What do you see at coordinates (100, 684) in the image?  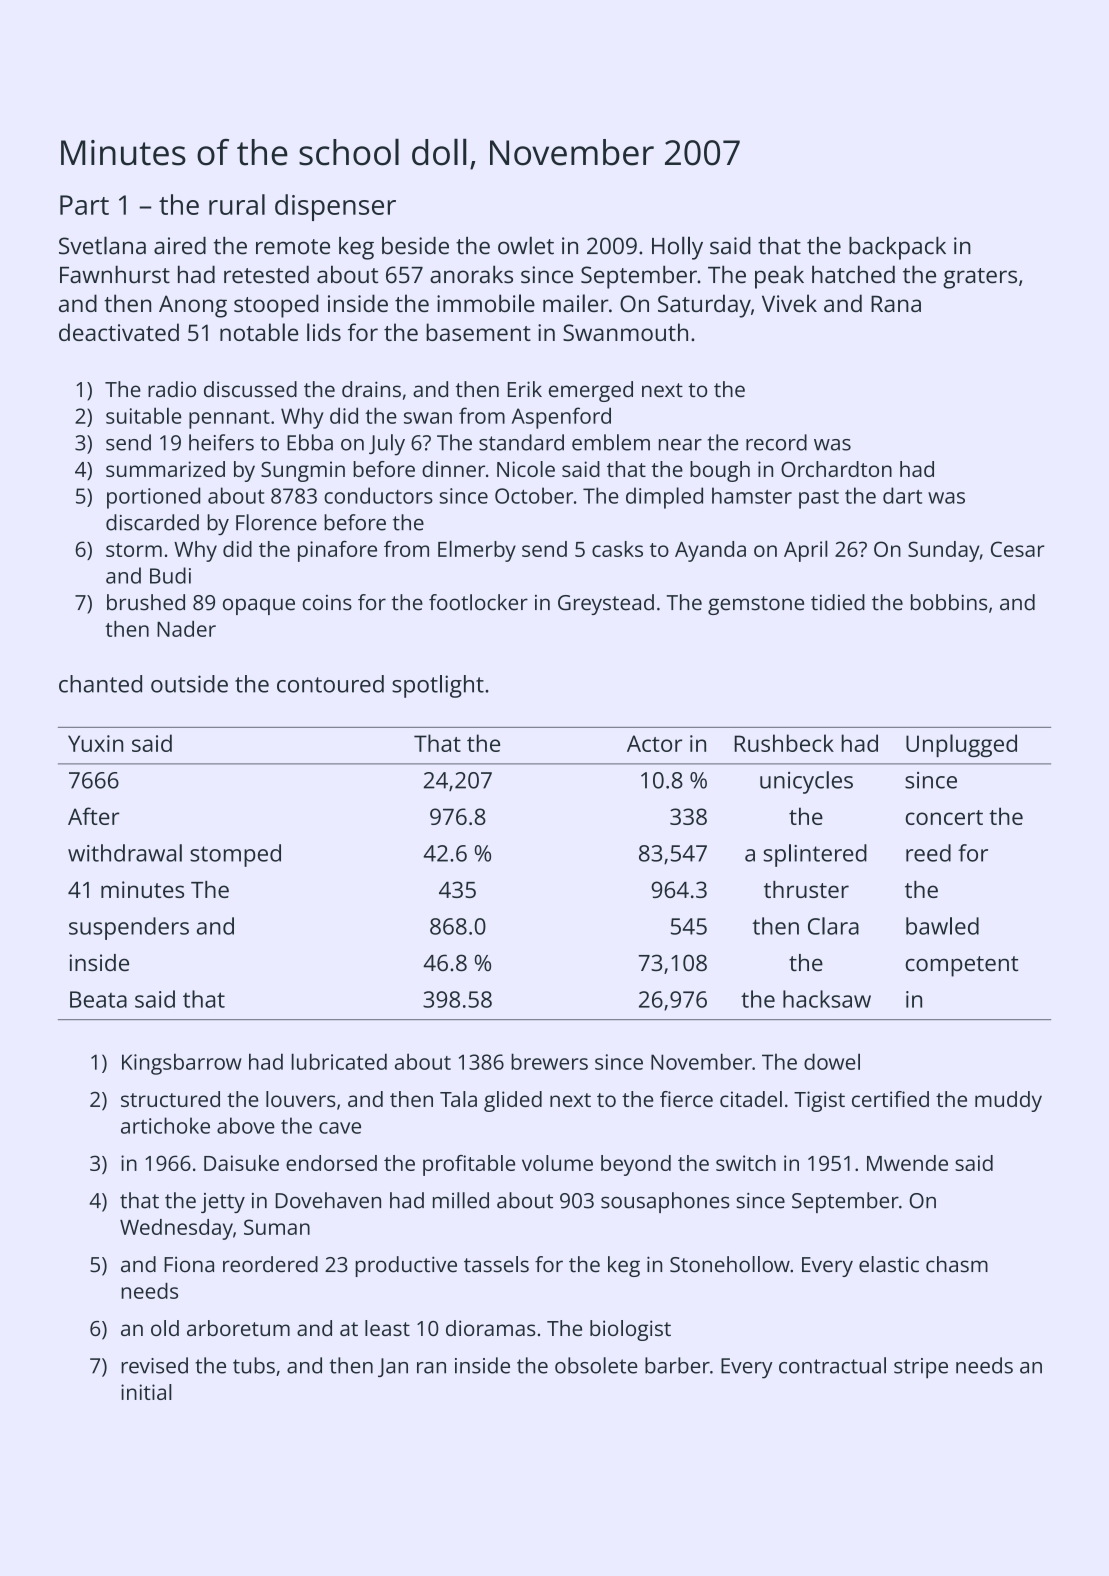 I see `chanted` at bounding box center [100, 684].
